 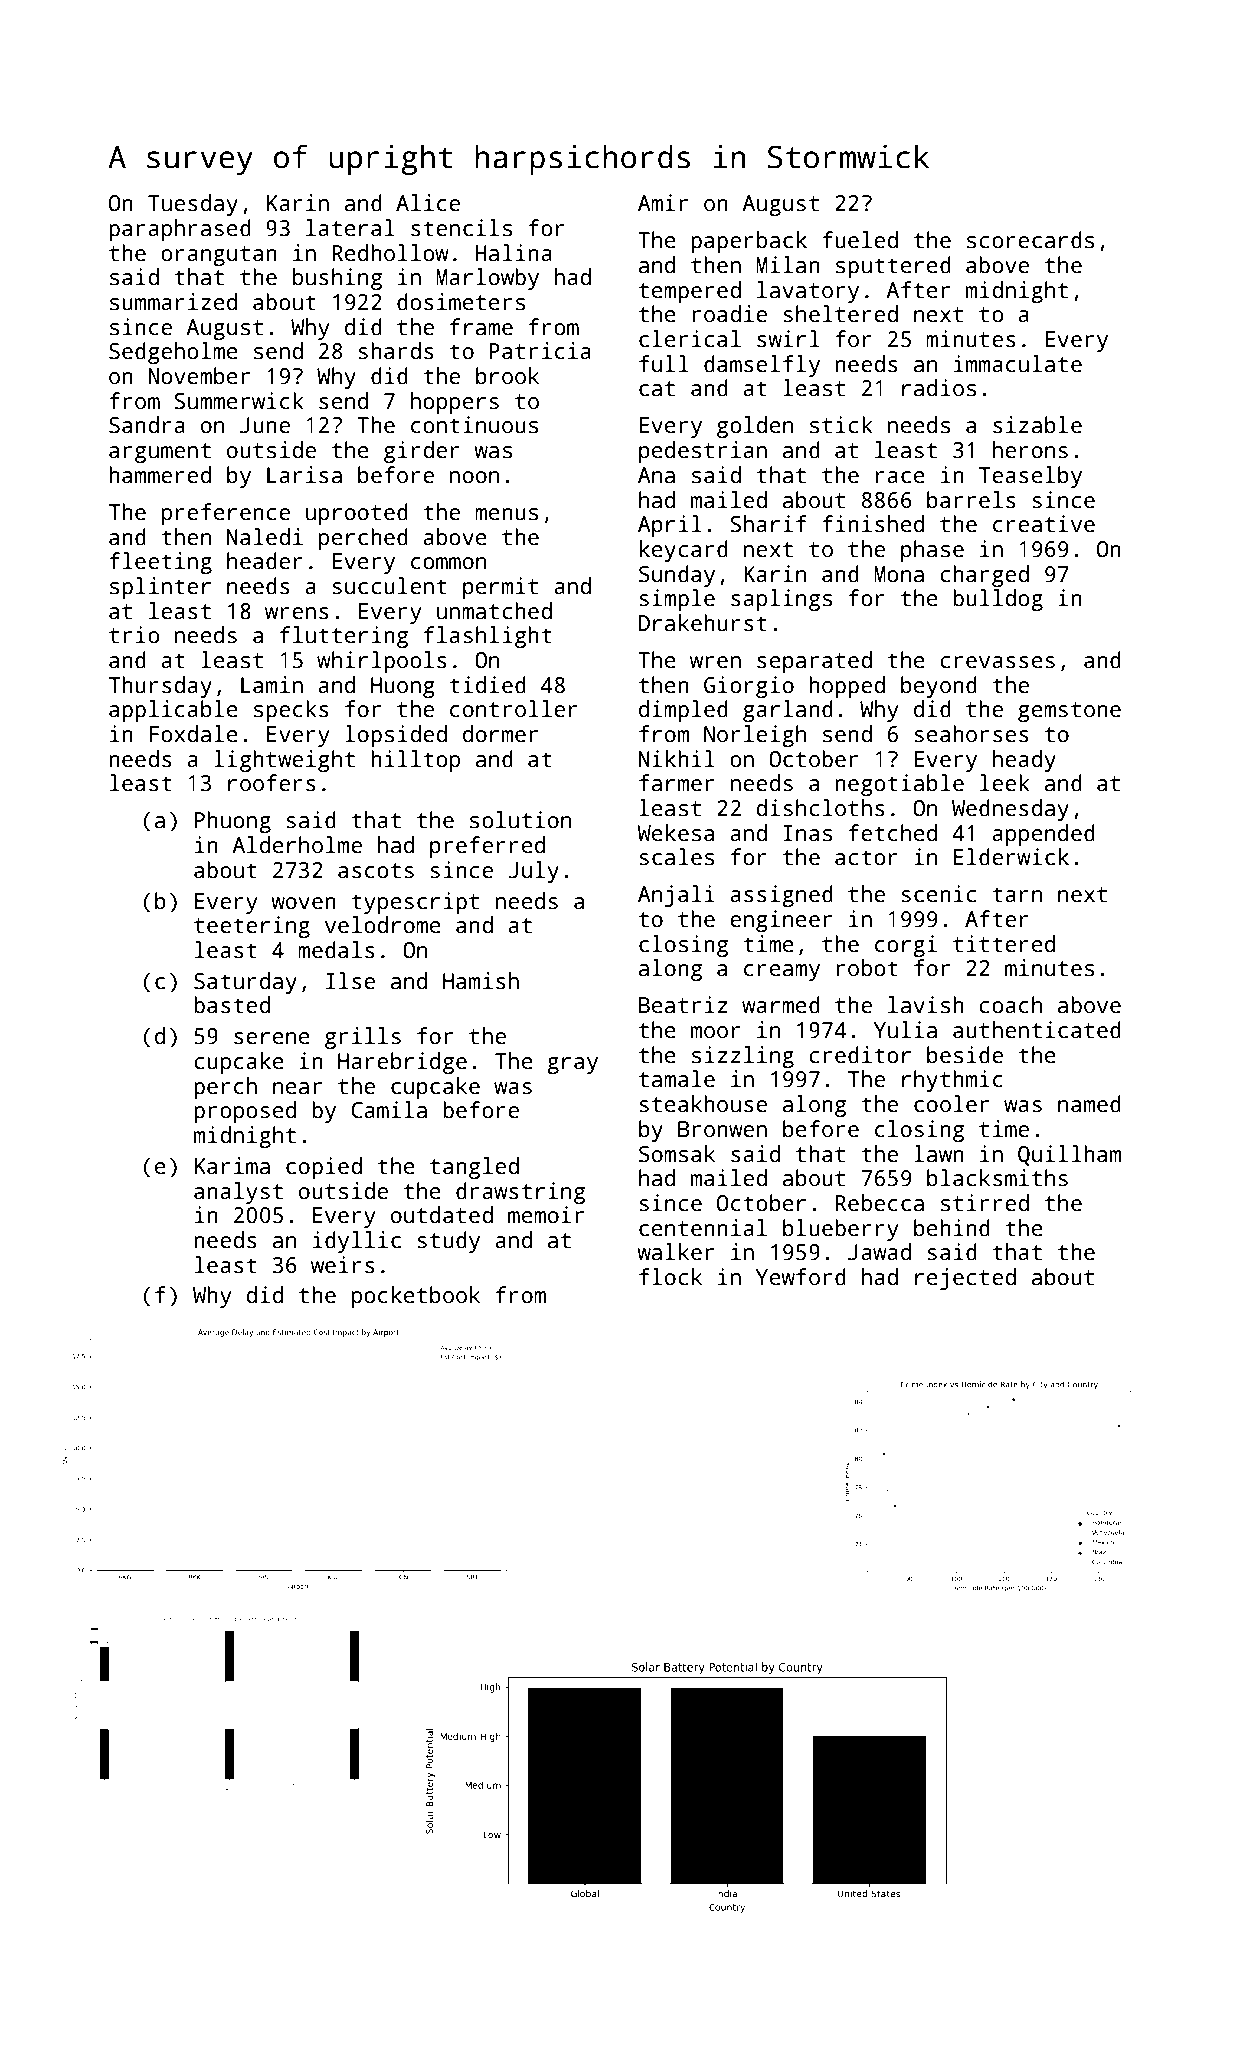 What do you see at coordinates (474, 425) in the screenshot?
I see `continuous` at bounding box center [474, 425].
